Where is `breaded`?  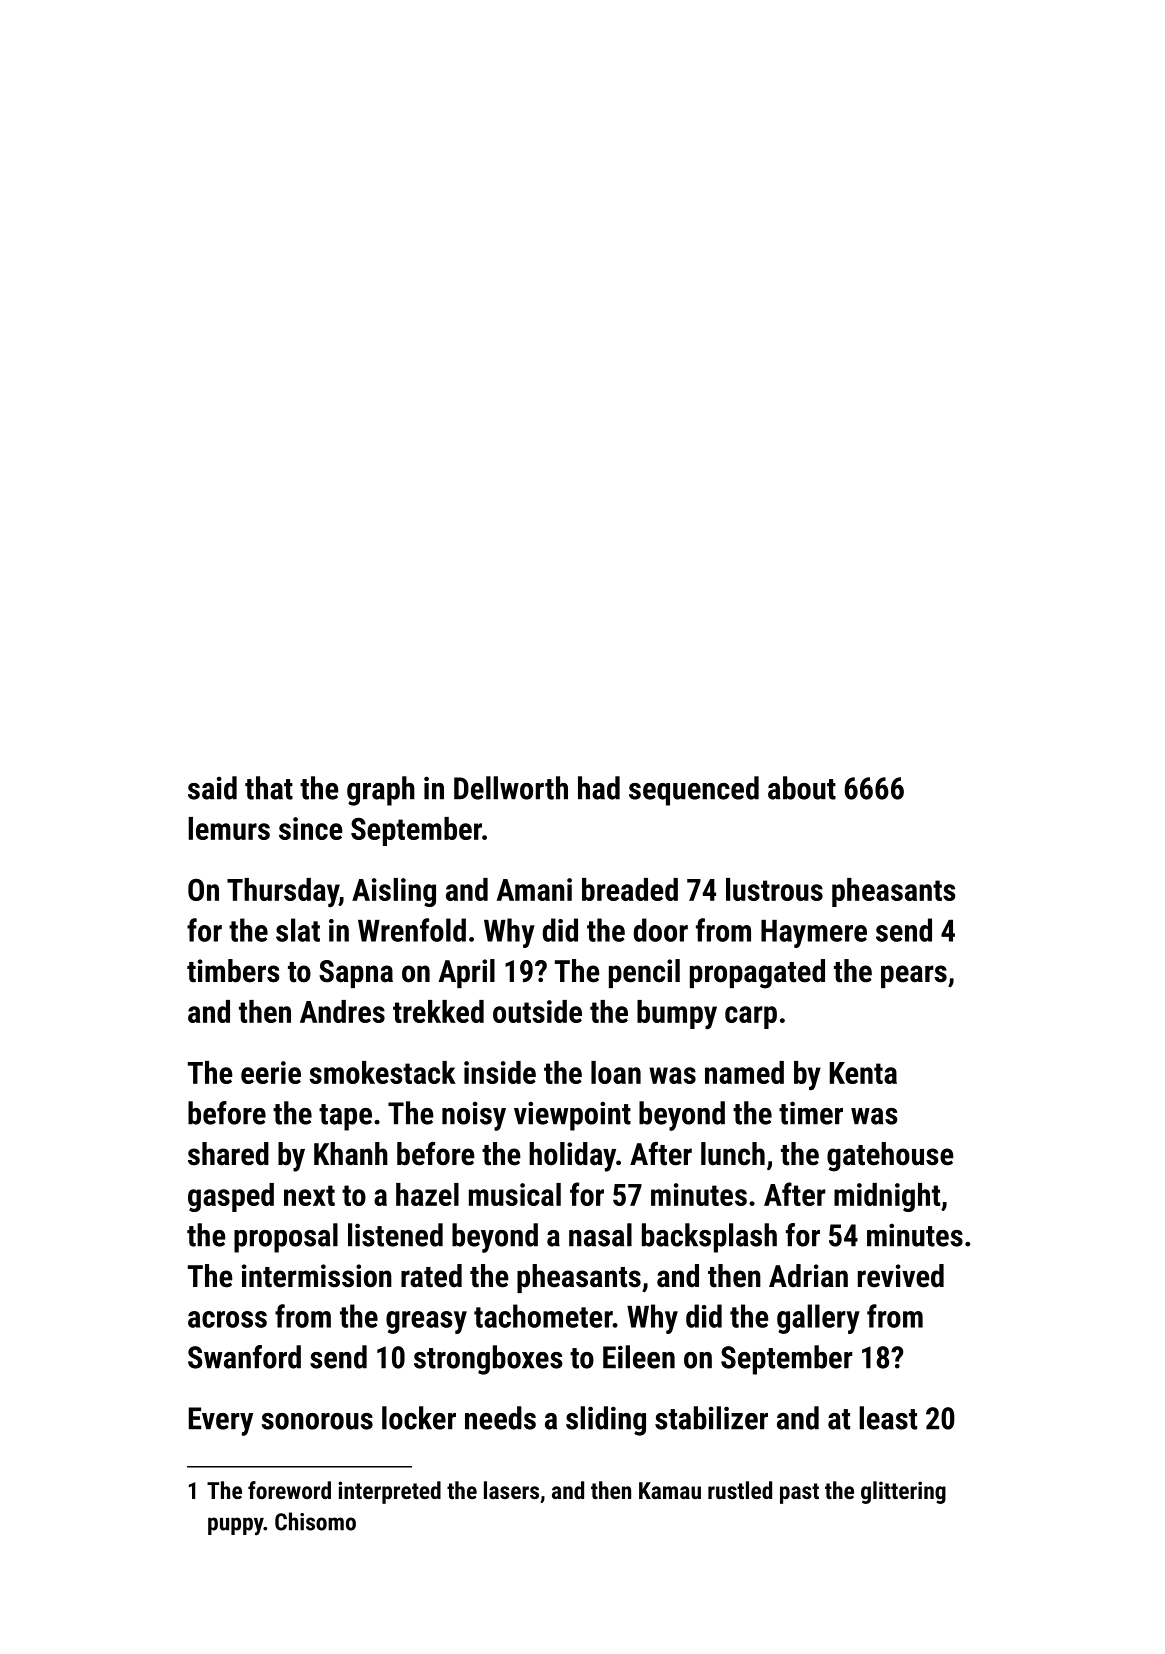 breaded is located at coordinates (630, 889).
